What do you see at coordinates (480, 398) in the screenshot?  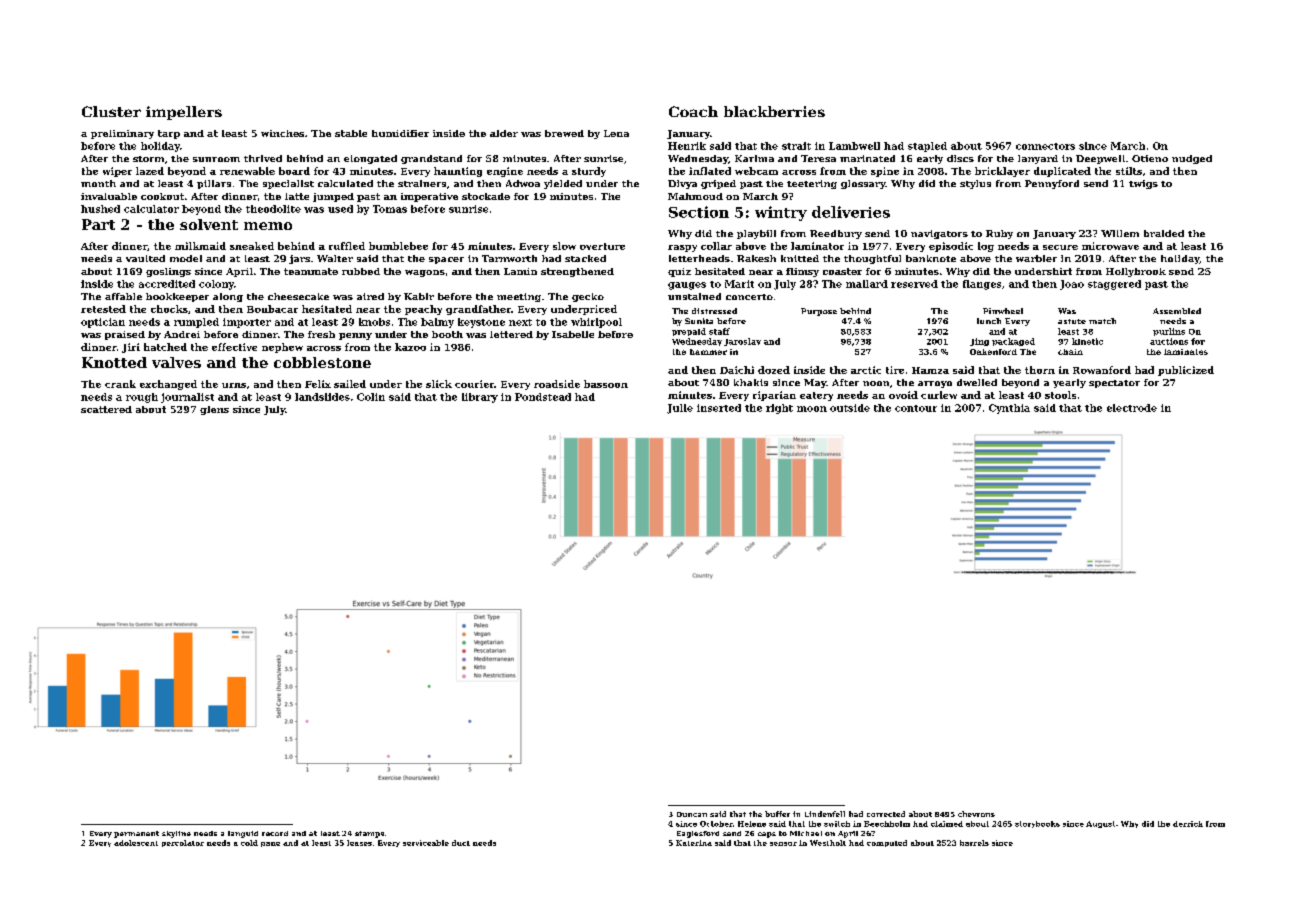 I see `library` at bounding box center [480, 398].
